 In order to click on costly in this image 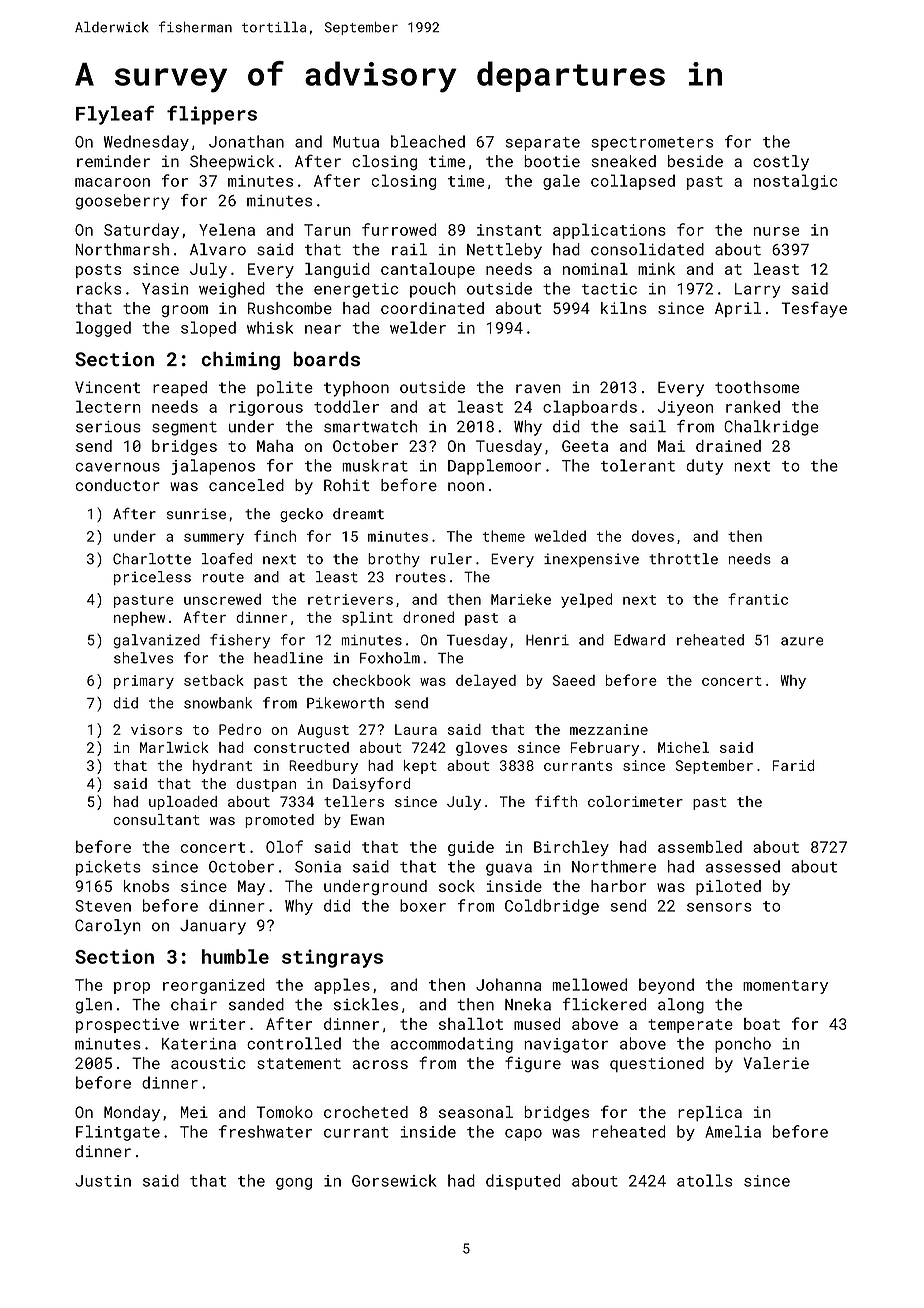, I will do `click(781, 163)`.
